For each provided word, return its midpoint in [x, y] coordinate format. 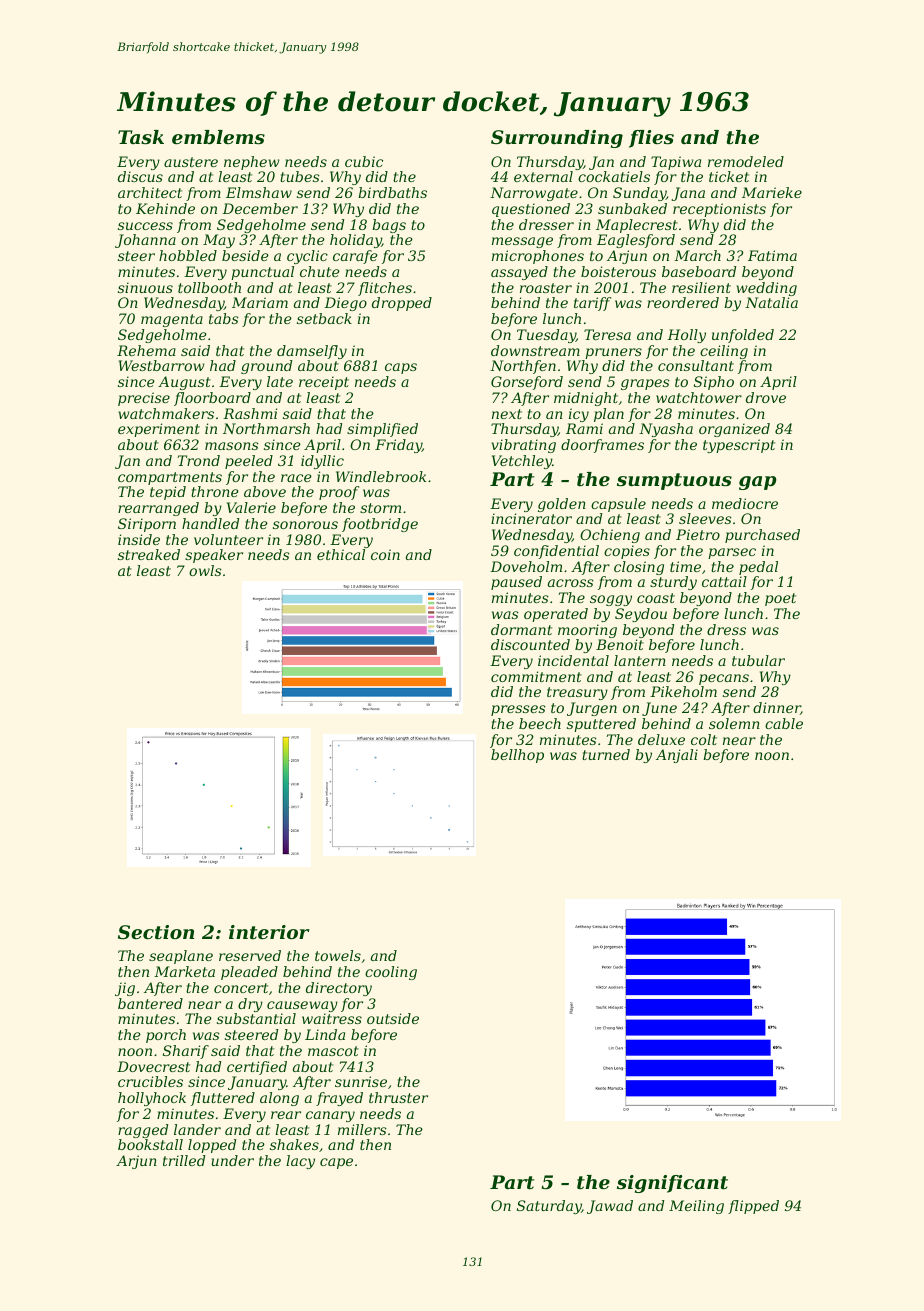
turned [606, 754]
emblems [218, 137]
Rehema [146, 350]
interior [269, 932]
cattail [724, 581]
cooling [391, 973]
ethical [341, 554]
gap [757, 483]
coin [385, 554]
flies [651, 139]
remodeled [746, 161]
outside [393, 1018]
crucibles [150, 1081]
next [507, 414]
